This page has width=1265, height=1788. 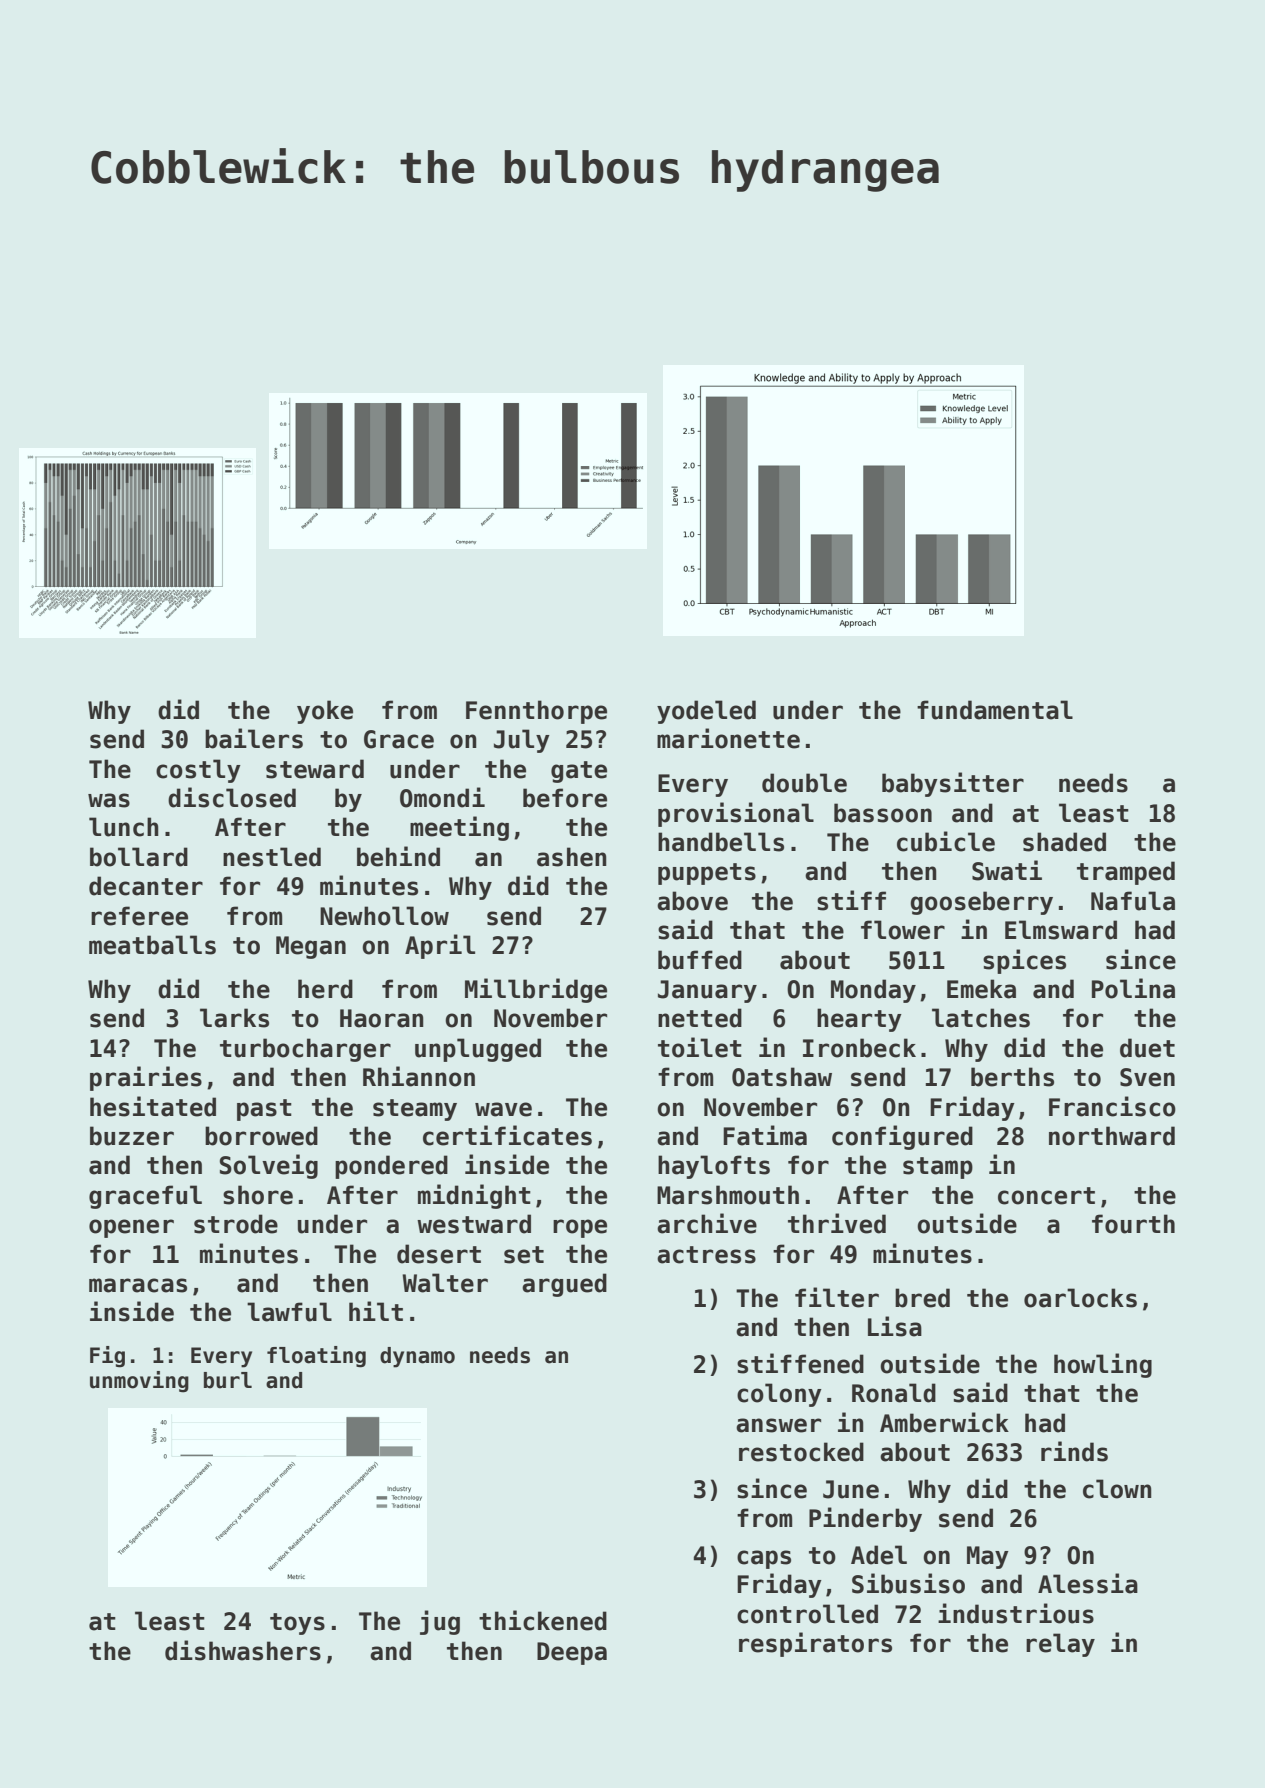 What do you see at coordinates (124, 827) in the page?
I see `lunch` at bounding box center [124, 827].
